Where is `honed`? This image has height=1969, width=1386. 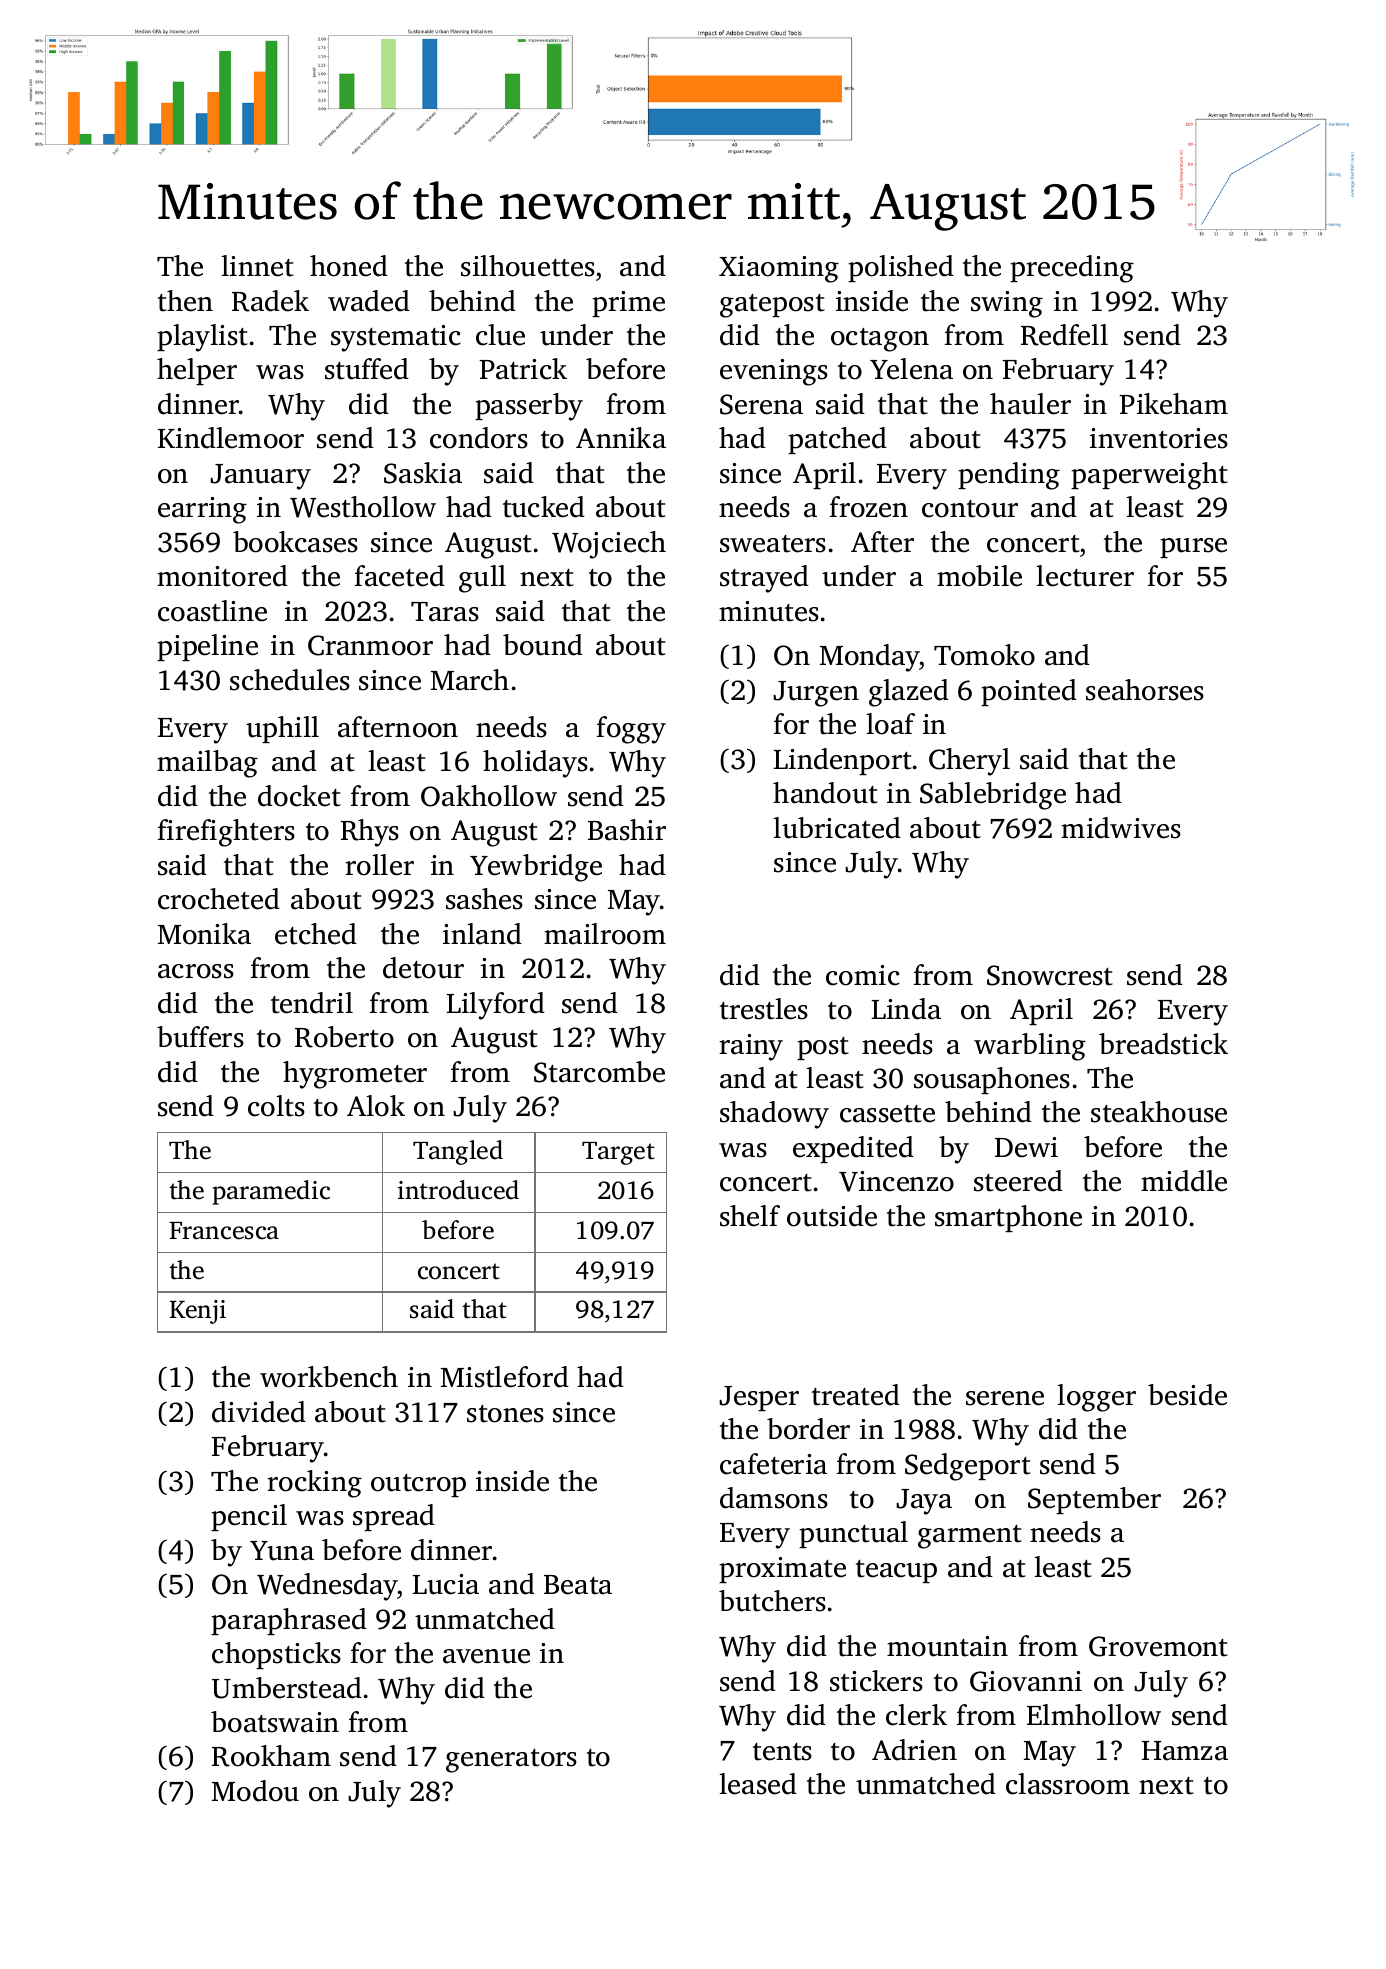 honed is located at coordinates (349, 266).
